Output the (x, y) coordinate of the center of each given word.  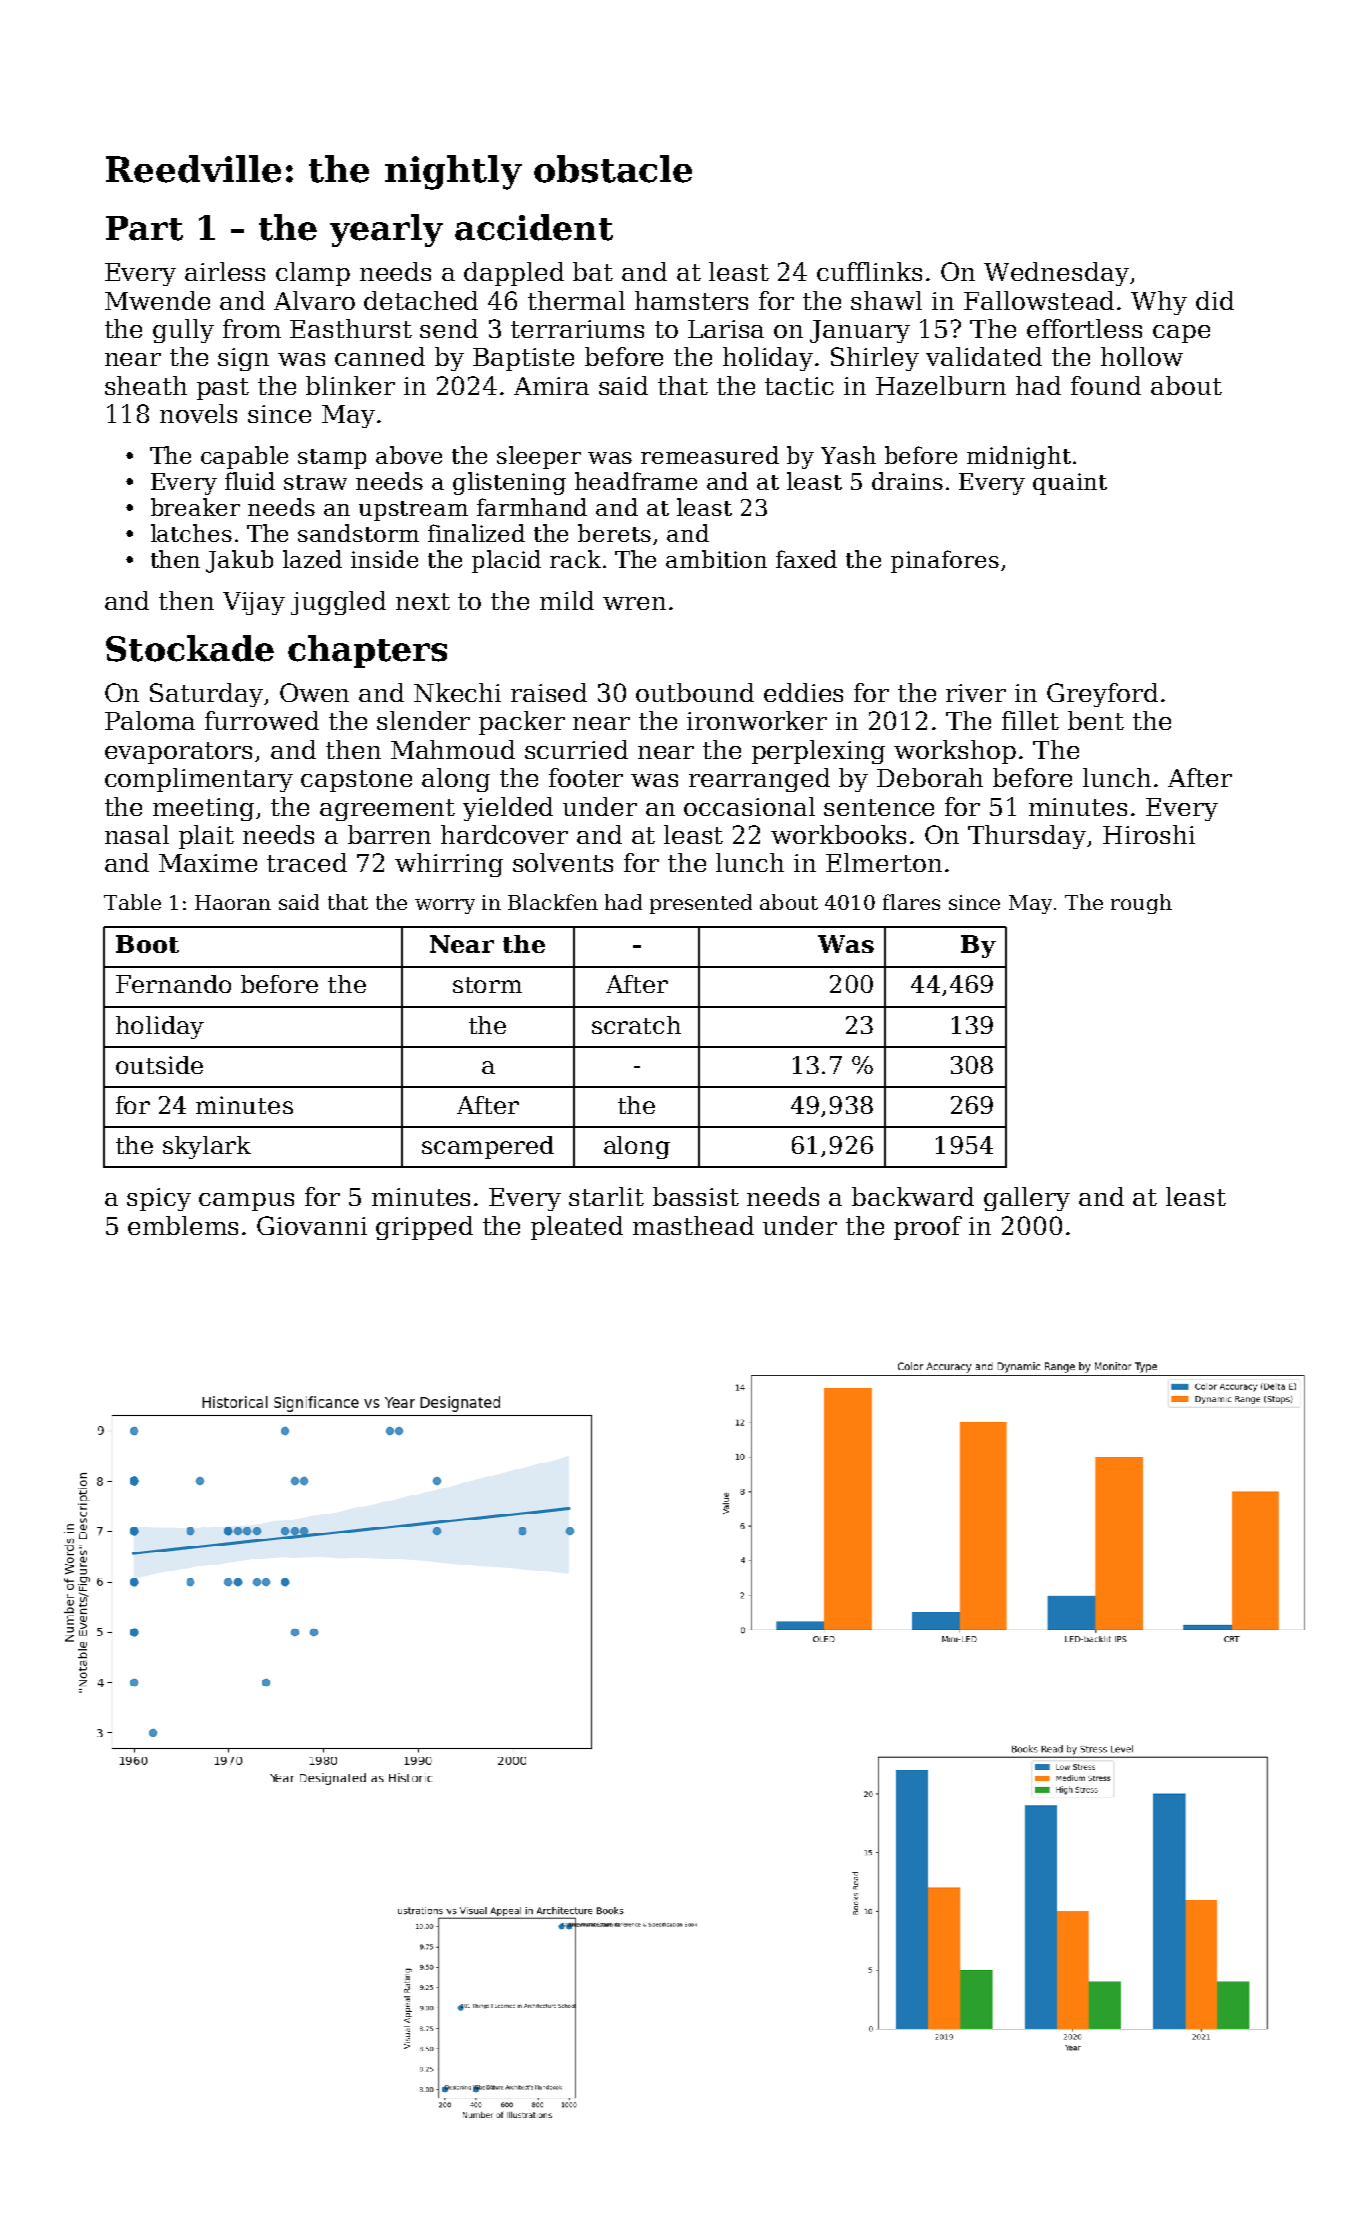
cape (1181, 334)
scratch (636, 1025)
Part (144, 228)
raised (549, 692)
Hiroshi (1149, 834)
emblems (183, 1225)
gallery (1027, 1199)
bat (593, 271)
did (1215, 300)
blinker (350, 385)
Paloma (150, 720)
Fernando (173, 984)
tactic (799, 386)
